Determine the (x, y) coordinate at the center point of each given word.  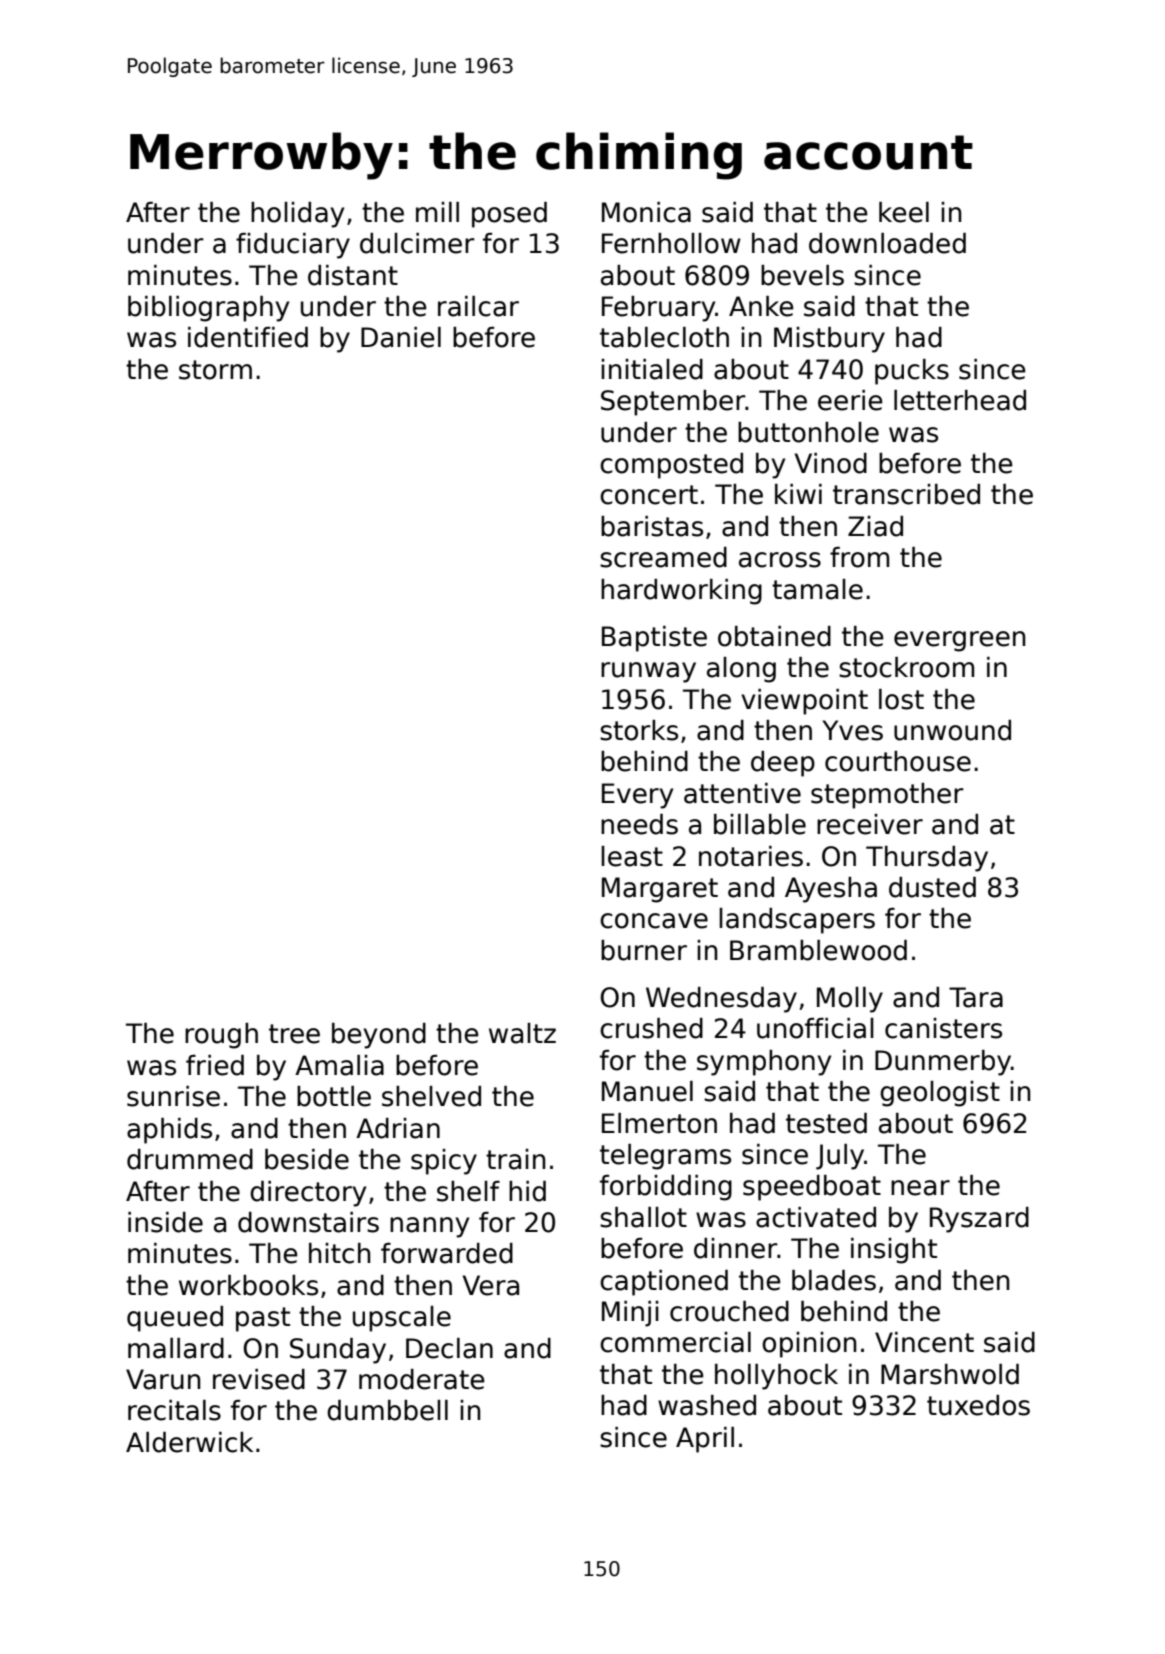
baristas (652, 526)
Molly (850, 1000)
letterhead (960, 400)
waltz (522, 1033)
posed (509, 215)
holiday (297, 215)
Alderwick (189, 1442)
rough (221, 1036)
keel (904, 212)
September (673, 403)
